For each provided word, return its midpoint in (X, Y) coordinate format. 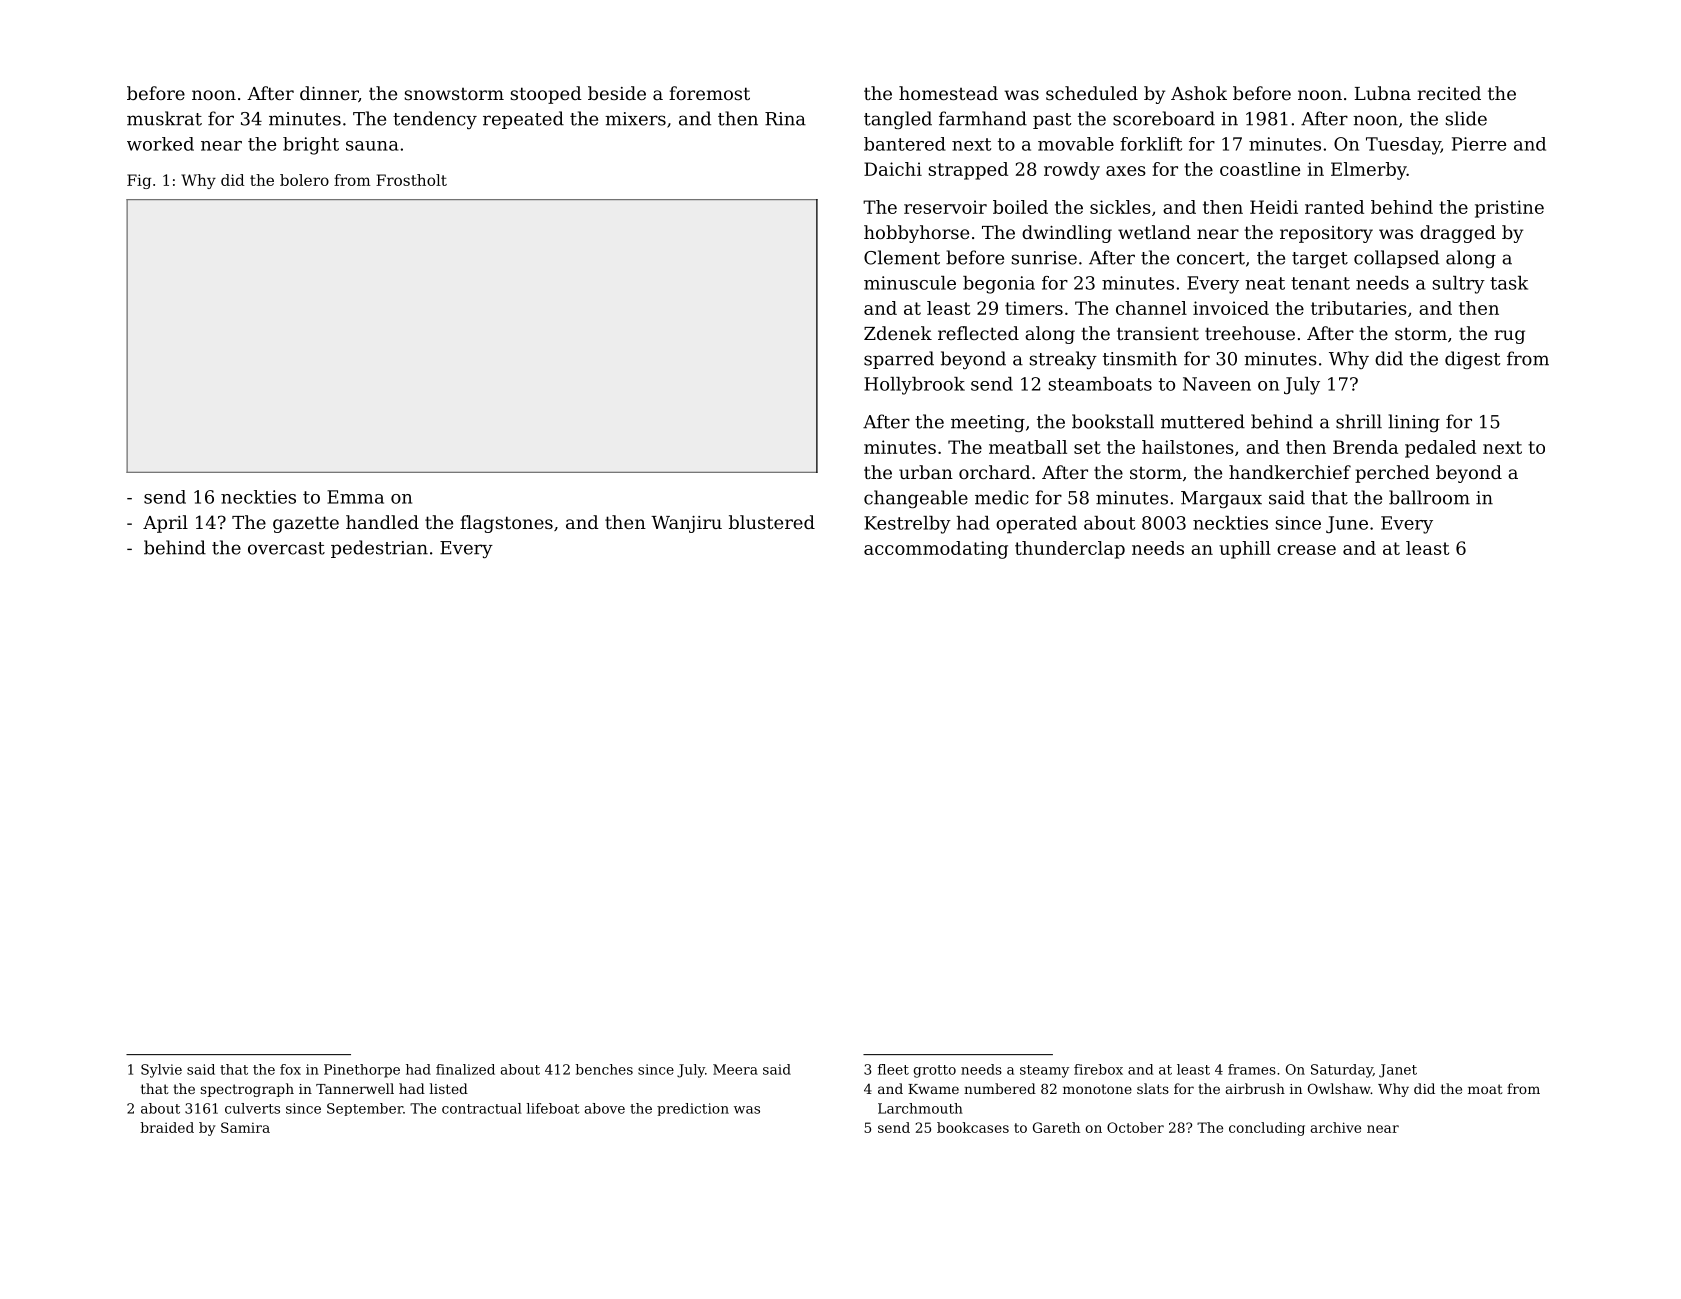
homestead (948, 93)
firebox (1098, 1069)
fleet (893, 1069)
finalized (465, 1069)
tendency (435, 120)
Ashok (1199, 93)
